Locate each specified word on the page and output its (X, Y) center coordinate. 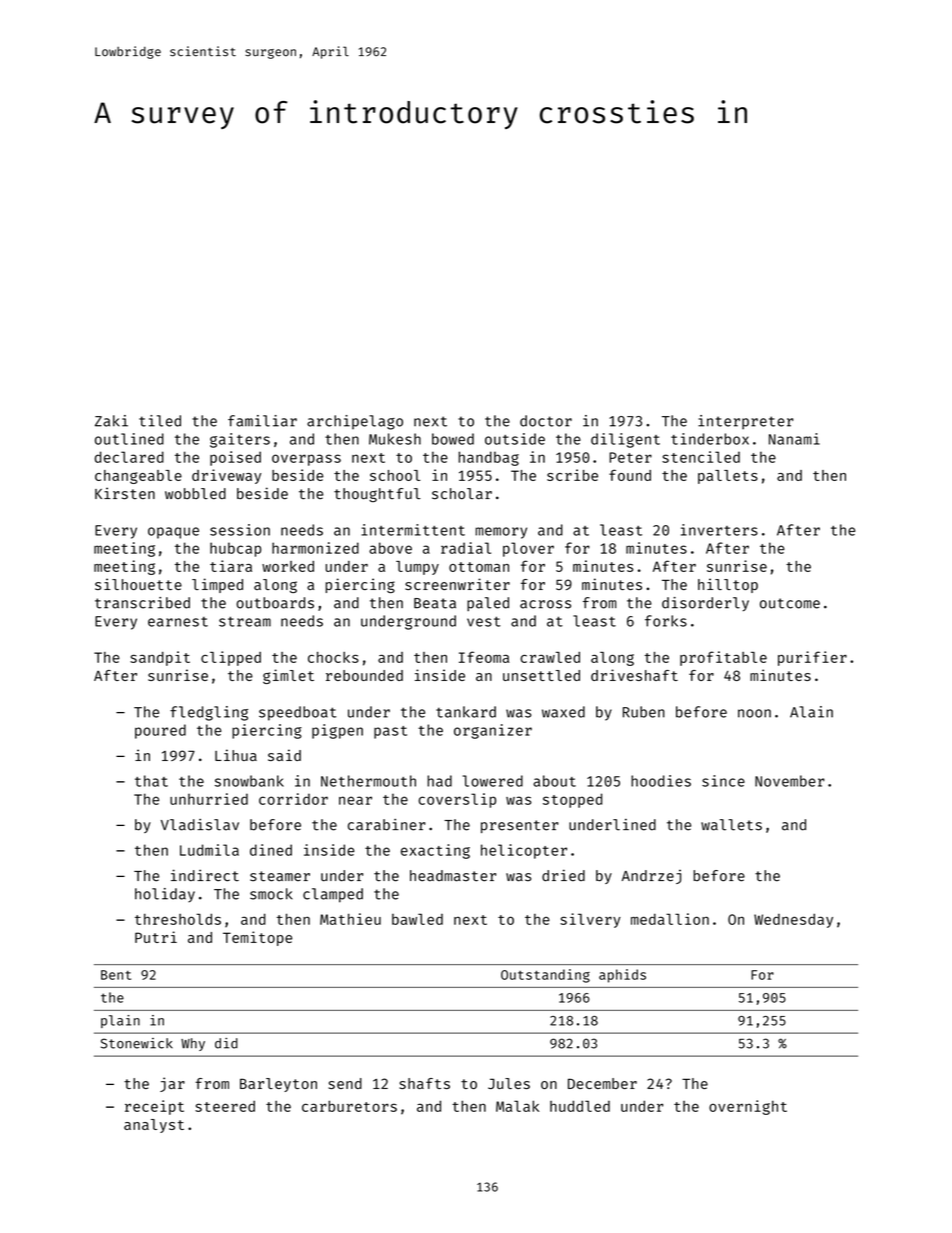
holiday (165, 895)
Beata (435, 603)
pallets (728, 477)
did (226, 1043)
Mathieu (350, 919)
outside (515, 439)
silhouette (138, 584)
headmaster (453, 876)
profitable (723, 658)
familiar (262, 421)
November (790, 781)
